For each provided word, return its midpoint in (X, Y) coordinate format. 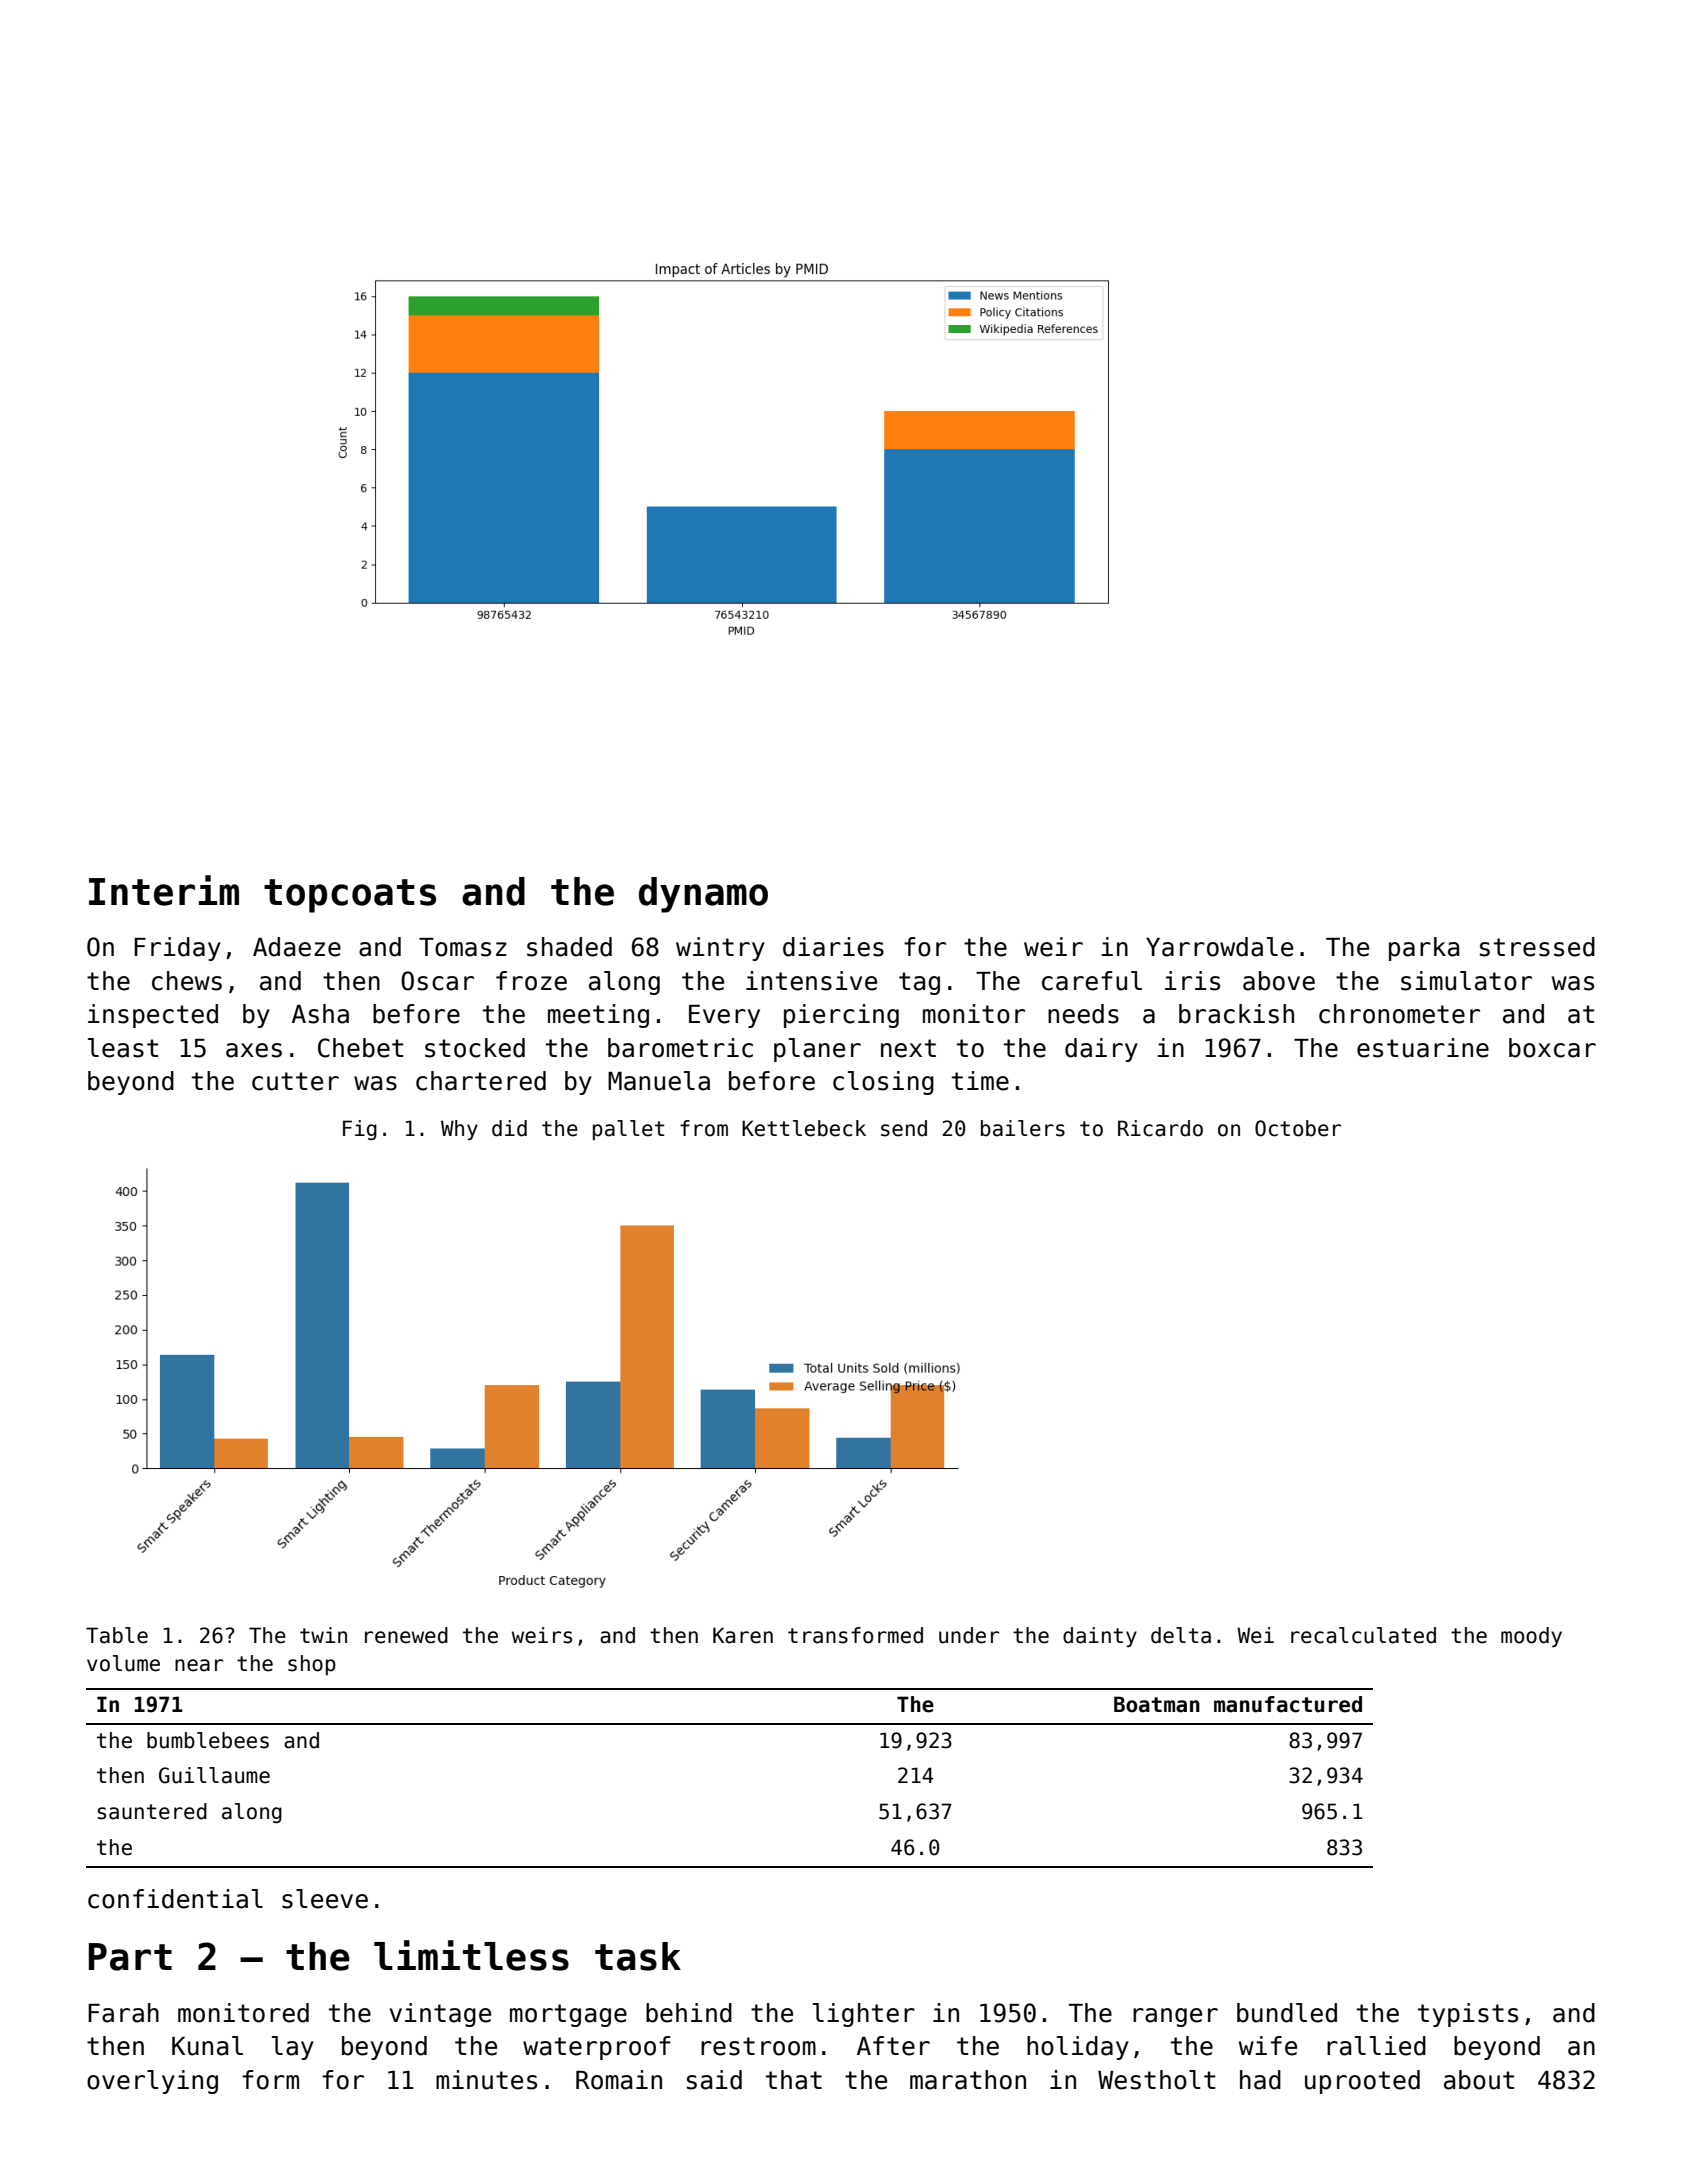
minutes (486, 2080)
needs (1083, 1014)
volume (123, 1663)
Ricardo (1160, 1128)
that (794, 2080)
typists (1468, 2015)
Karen (743, 1635)
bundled (1287, 2013)
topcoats (350, 896)
